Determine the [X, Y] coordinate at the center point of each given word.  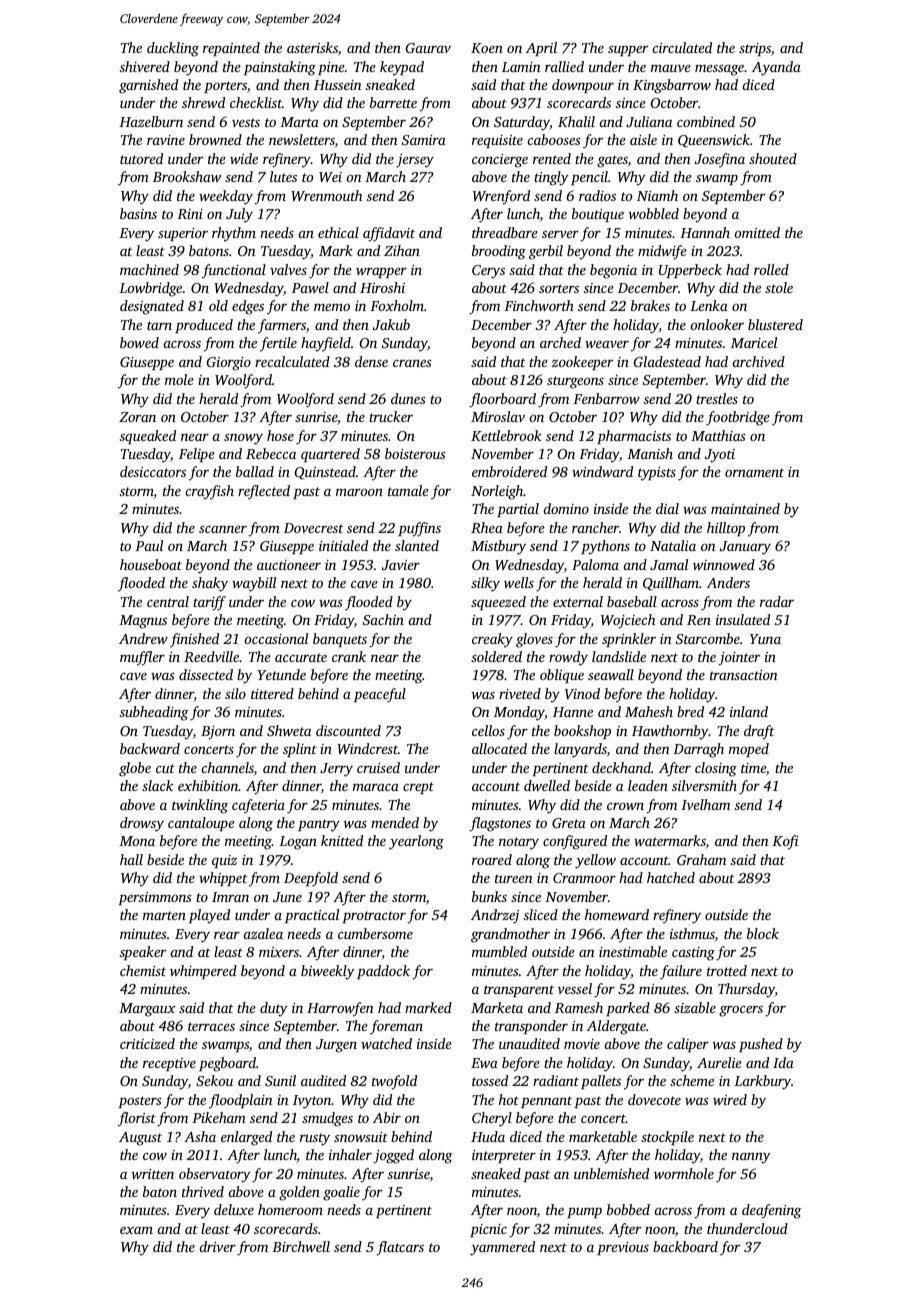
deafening [772, 1211]
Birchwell [301, 1246]
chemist [143, 970]
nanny [751, 1158]
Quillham [671, 584]
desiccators [153, 471]
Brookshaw [187, 176]
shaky [210, 584]
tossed [490, 1080]
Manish [650, 453]
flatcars [400, 1248]
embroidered [509, 471]
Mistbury [498, 547]
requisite [497, 141]
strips [755, 49]
